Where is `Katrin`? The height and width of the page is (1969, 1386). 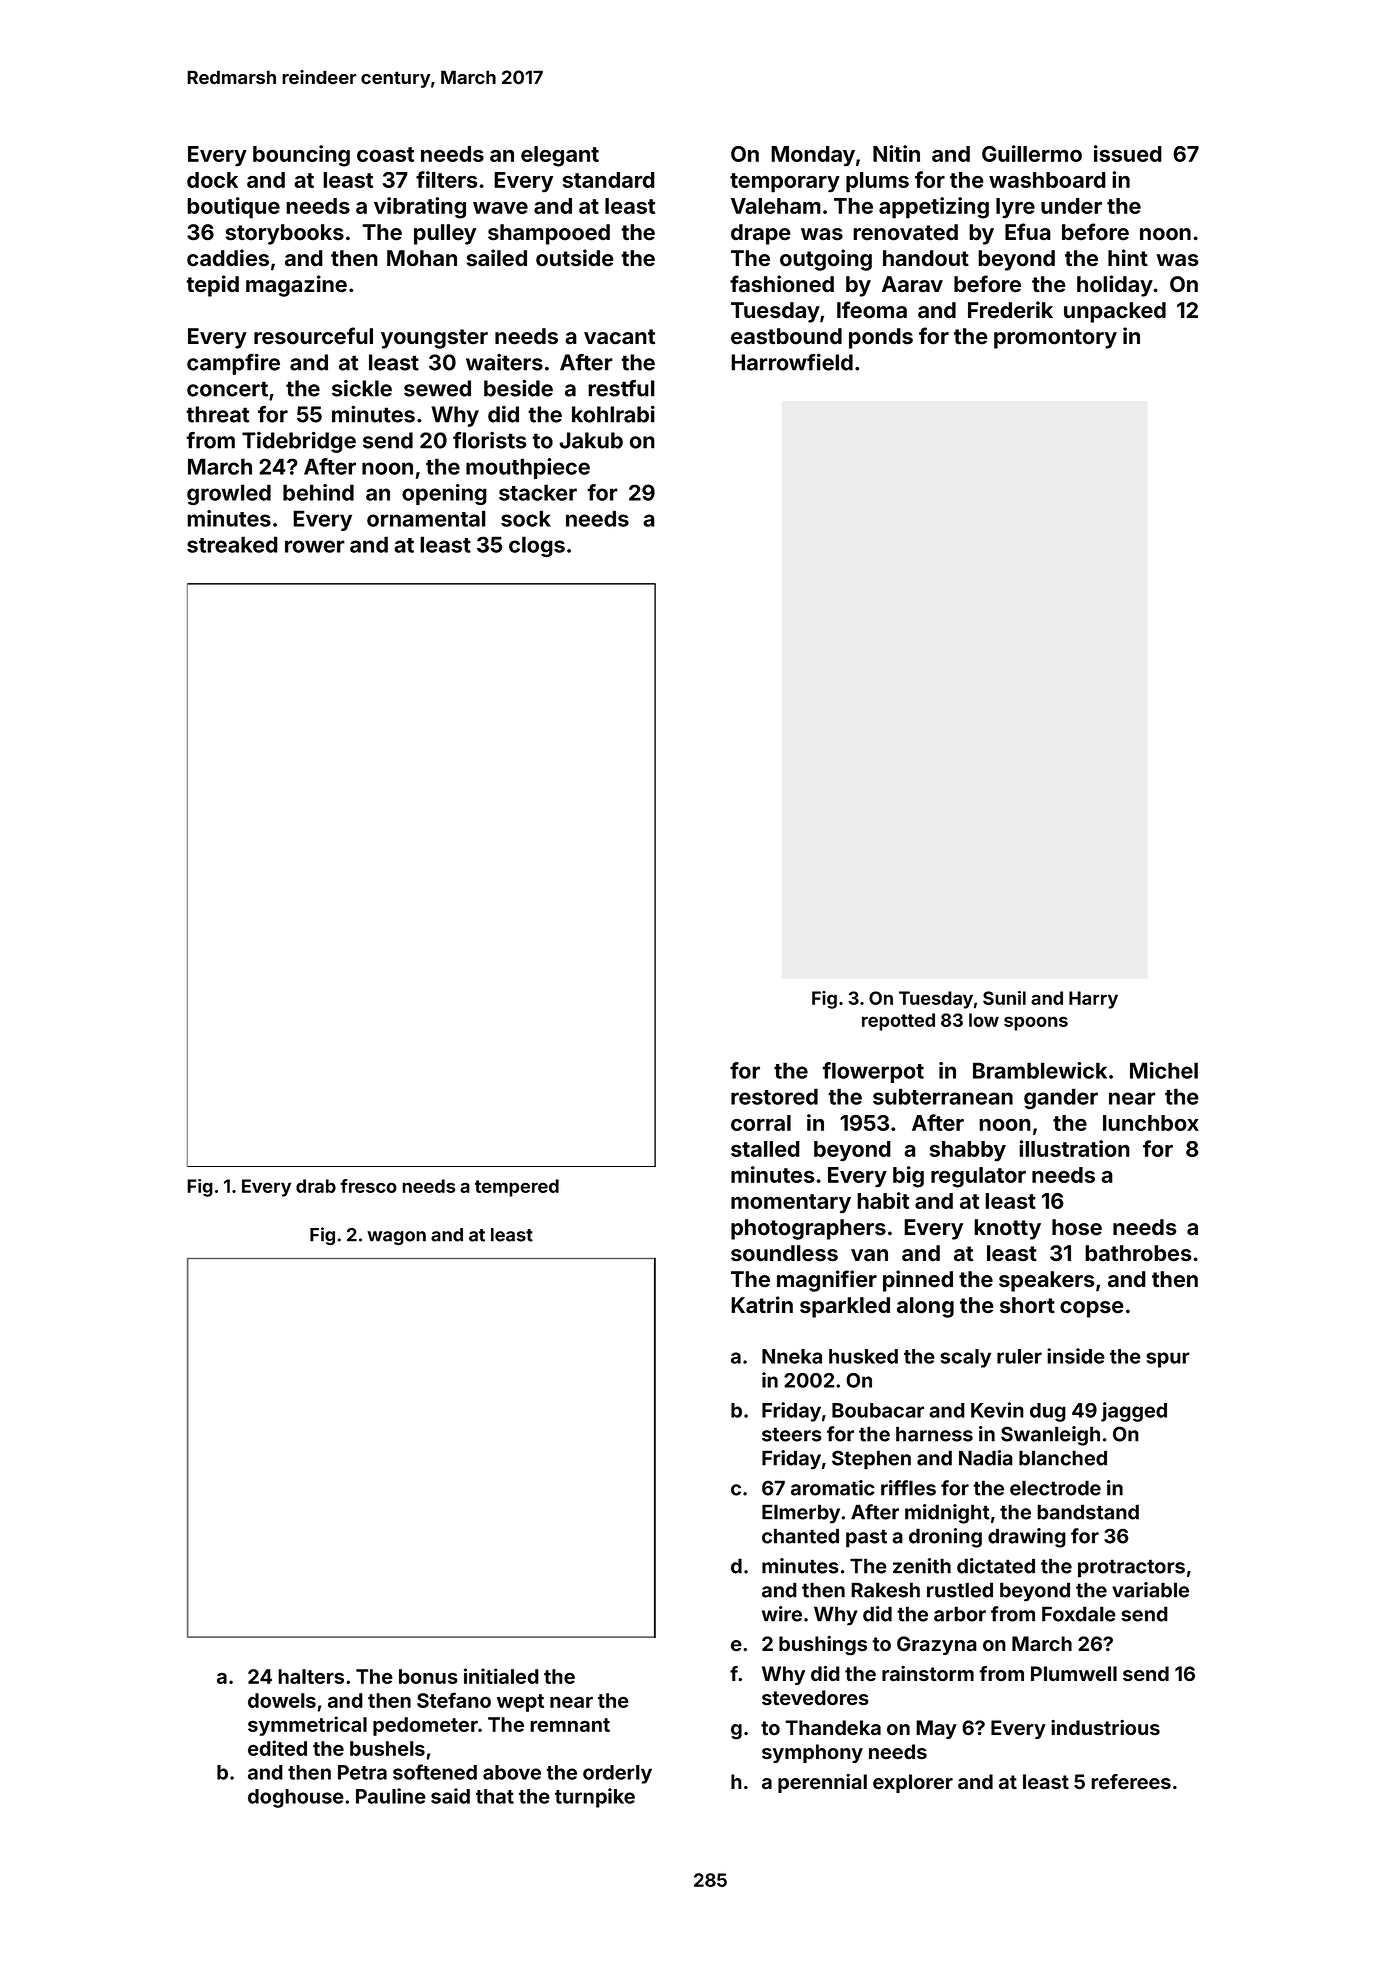 Katrin is located at coordinates (762, 1305).
